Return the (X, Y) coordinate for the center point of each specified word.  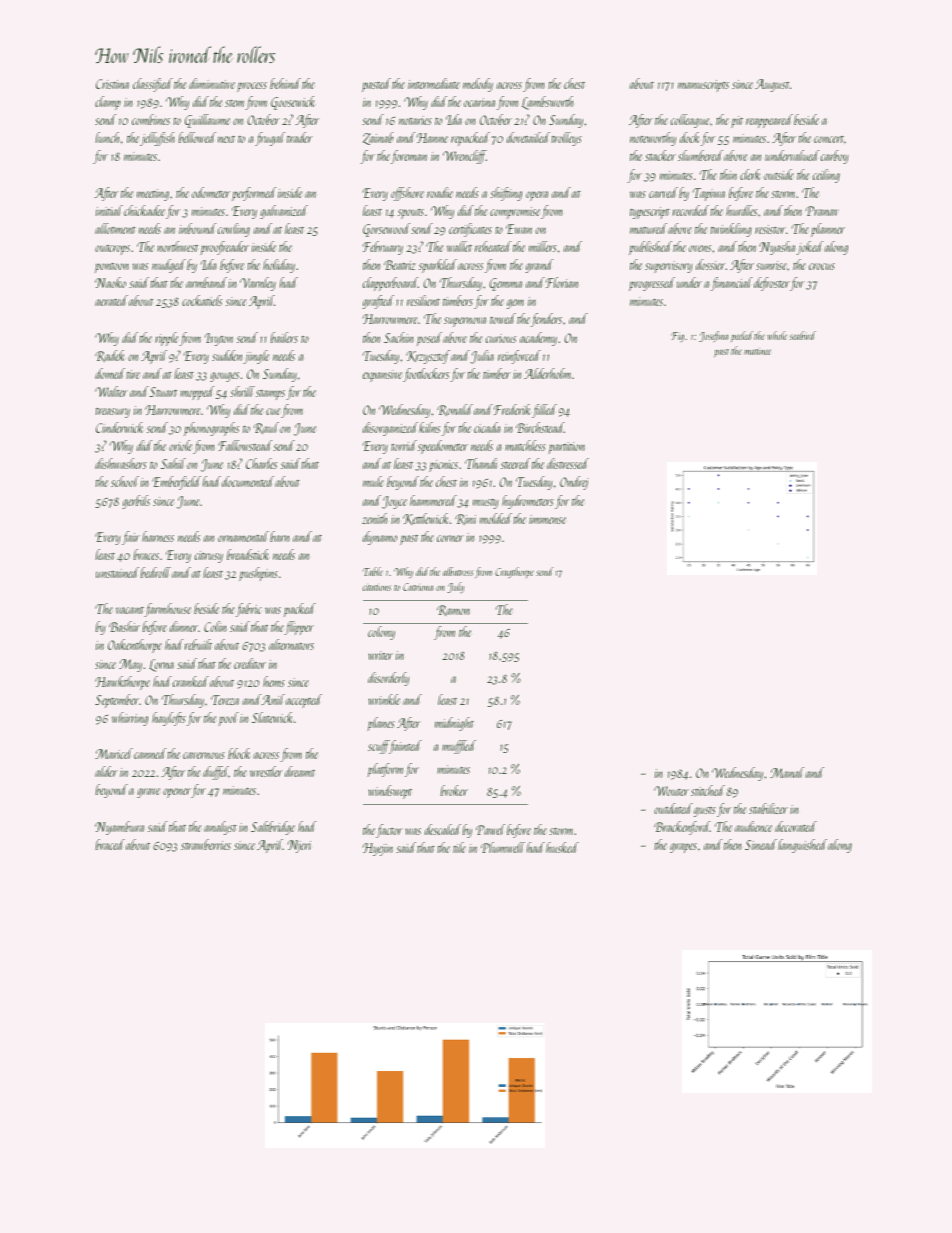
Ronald (455, 410)
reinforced (519, 357)
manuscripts (703, 86)
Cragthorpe (514, 572)
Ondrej (574, 483)
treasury (112, 413)
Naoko (110, 282)
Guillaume (207, 121)
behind (285, 83)
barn (279, 536)
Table (373, 571)
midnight (454, 724)
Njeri (299, 846)
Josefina (713, 336)
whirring (130, 719)
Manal (787, 772)
